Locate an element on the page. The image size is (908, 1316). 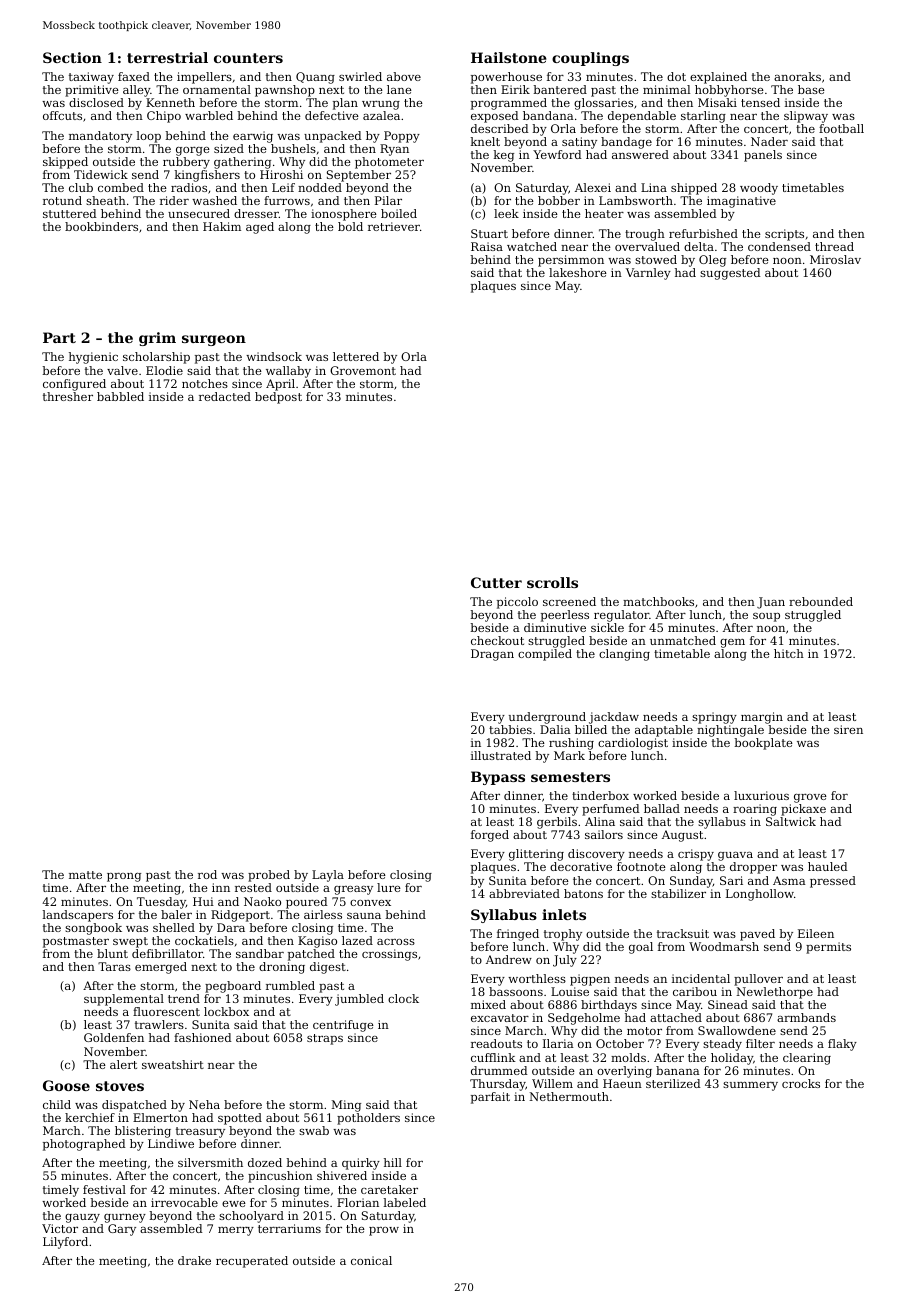
Dara is located at coordinates (231, 927).
